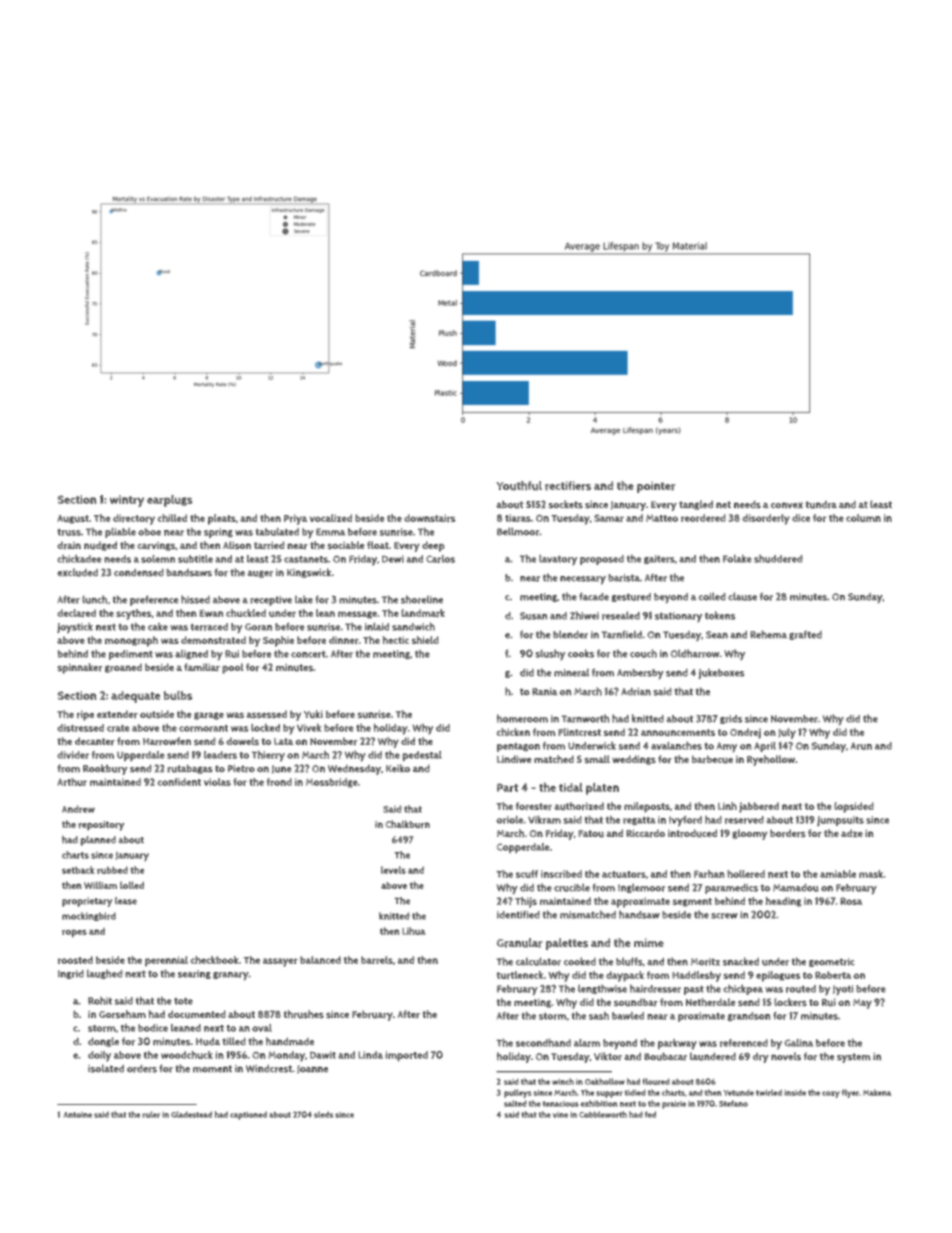 The height and width of the document is (1233, 952). Describe the element at coordinates (522, 718) in the document. I see `homeroom` at that location.
